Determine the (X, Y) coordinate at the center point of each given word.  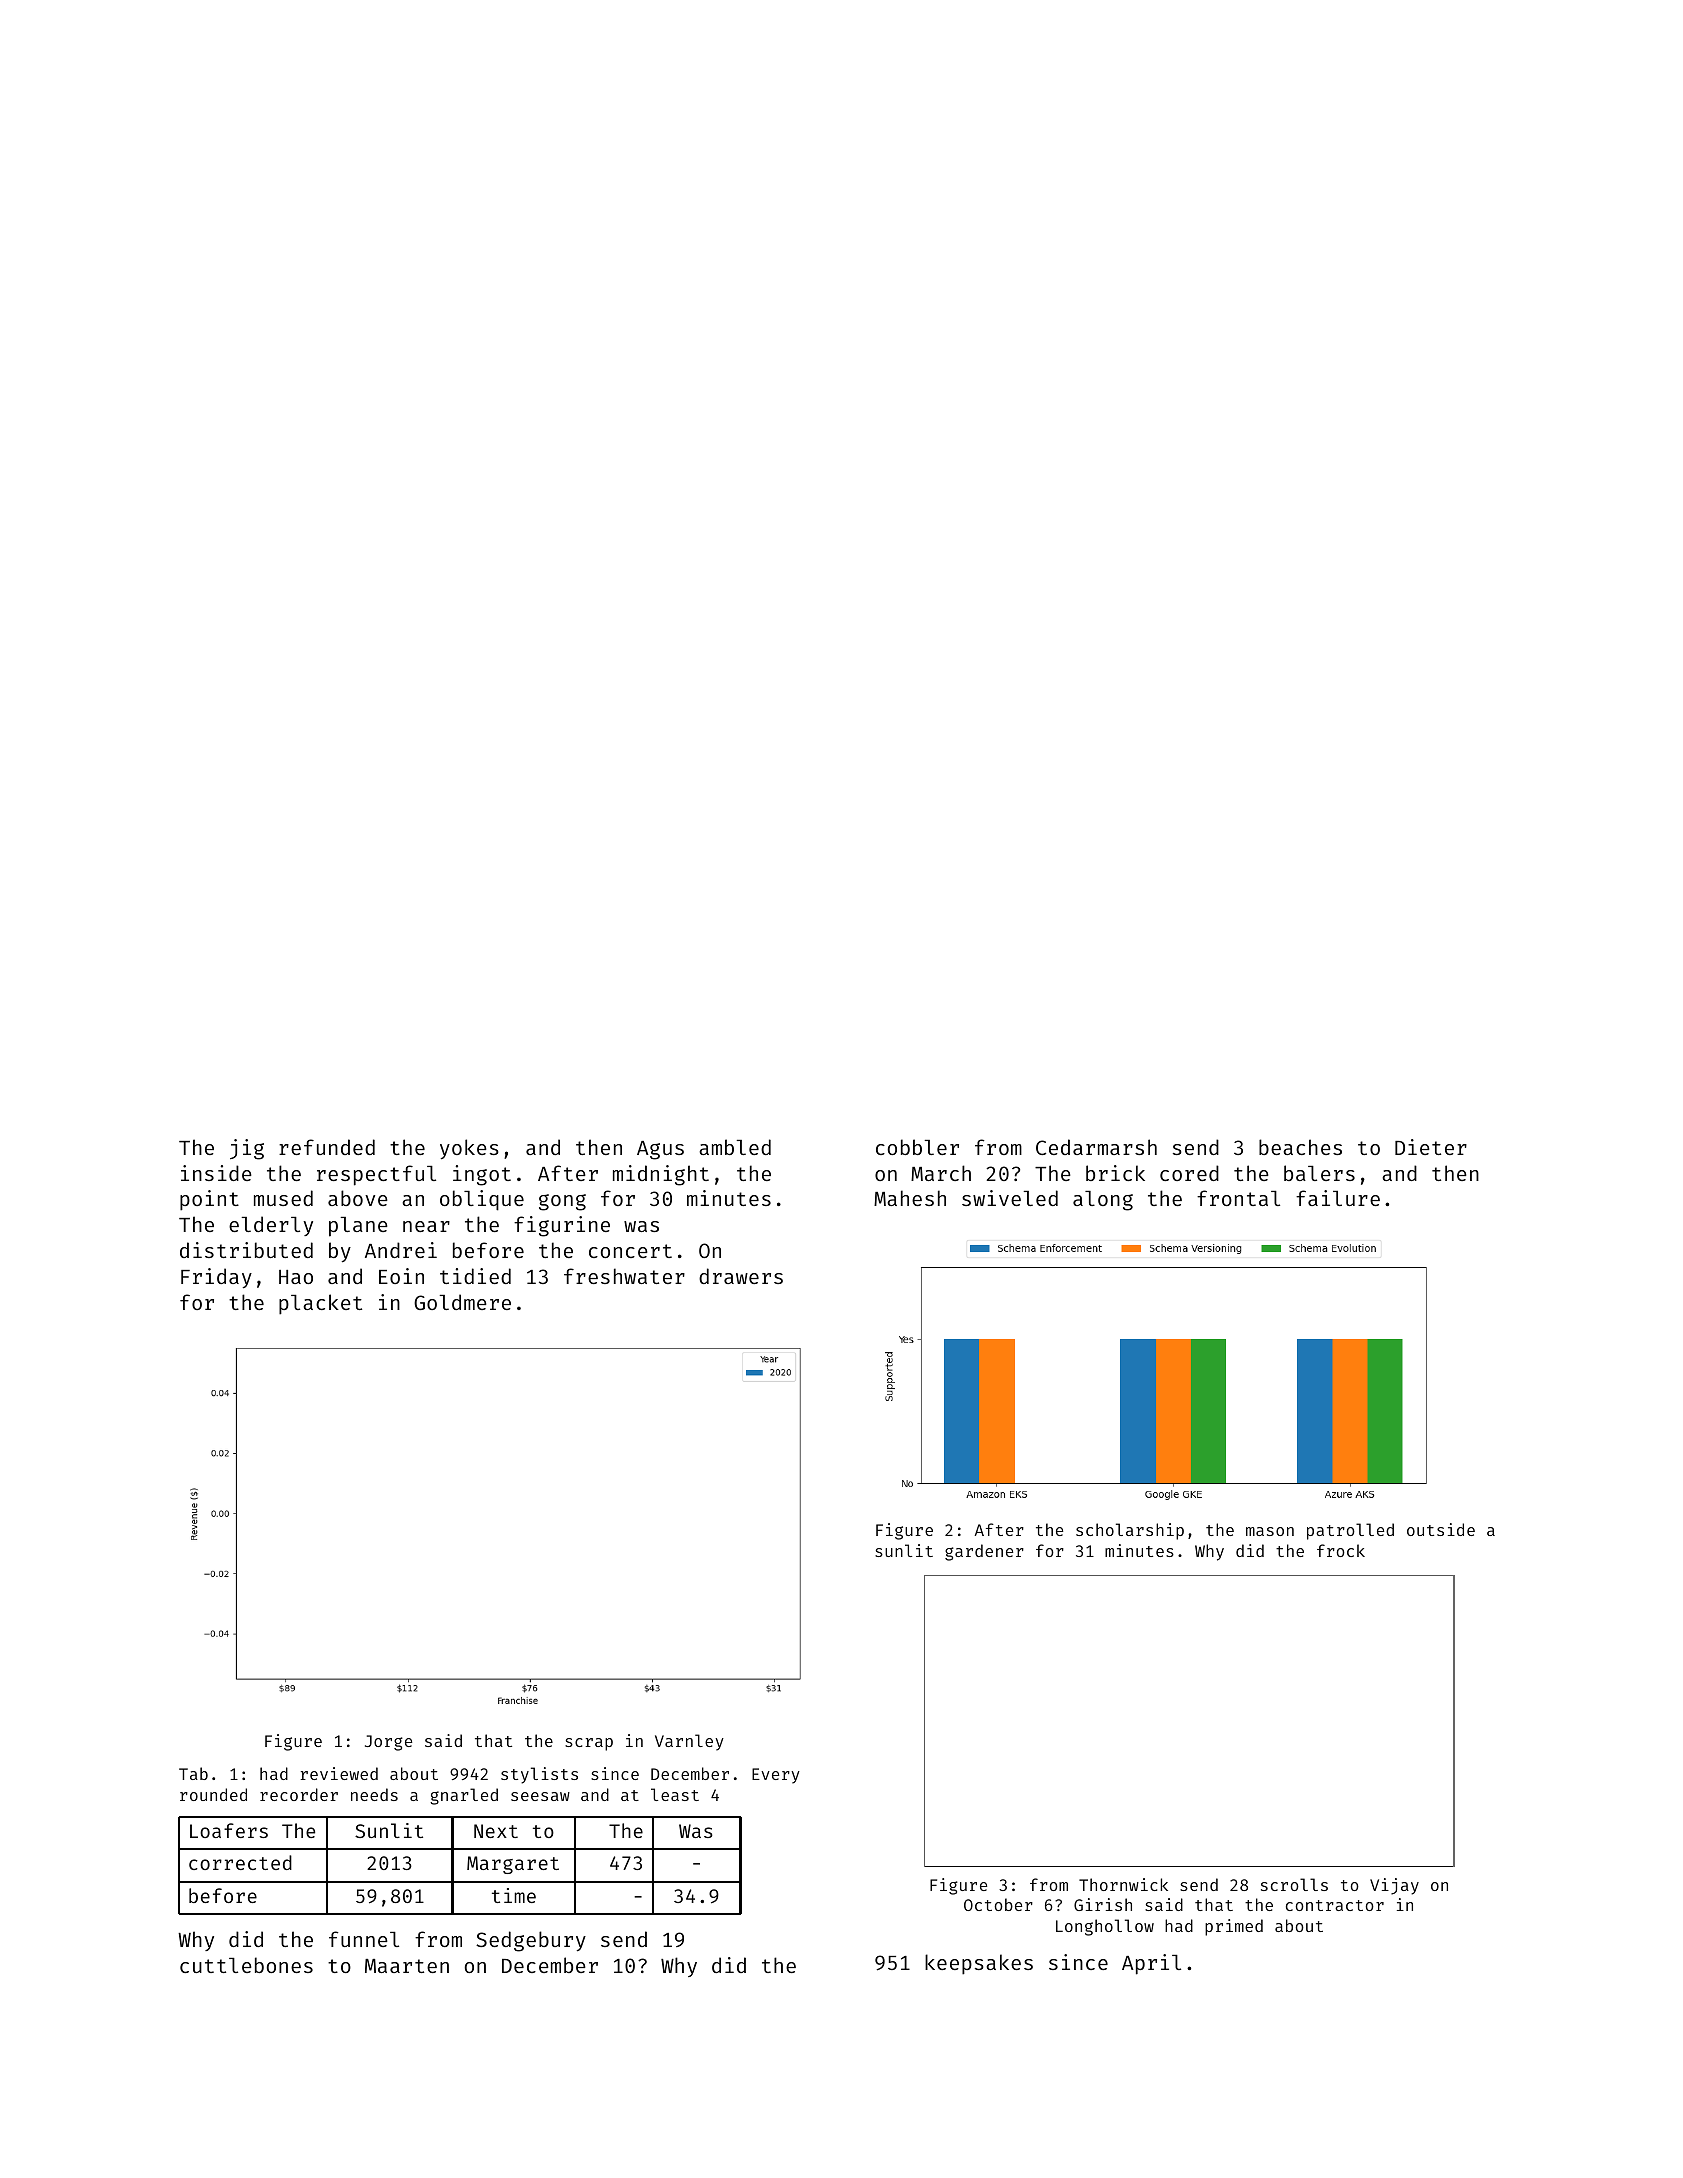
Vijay (1394, 1886)
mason (1270, 1531)
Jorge (388, 1743)
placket (320, 1304)
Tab (193, 1773)
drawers (741, 1276)
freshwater (624, 1276)
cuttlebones (246, 1965)
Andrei (401, 1250)
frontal (1238, 1198)
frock (1341, 1550)
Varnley (689, 1742)
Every (776, 1776)
